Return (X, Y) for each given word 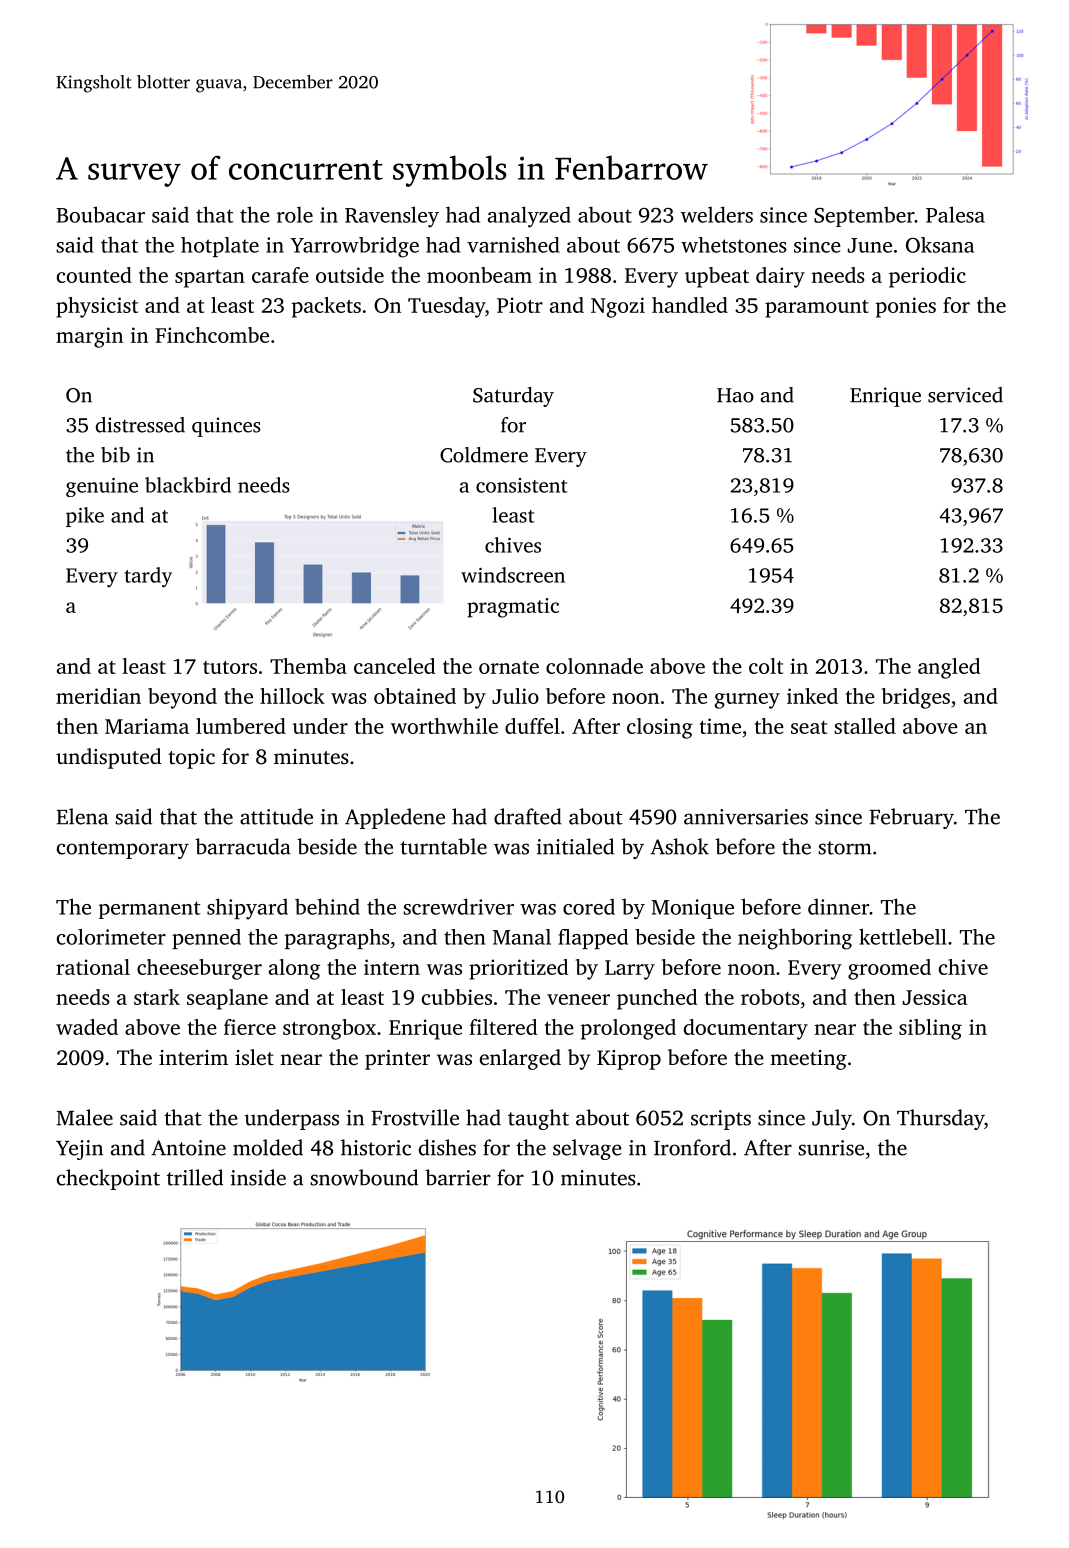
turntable (443, 846)
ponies (906, 307)
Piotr (520, 305)
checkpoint (108, 1179)
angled (949, 668)
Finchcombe (212, 335)
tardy (148, 577)
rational (93, 967)
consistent (522, 485)
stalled (865, 726)
